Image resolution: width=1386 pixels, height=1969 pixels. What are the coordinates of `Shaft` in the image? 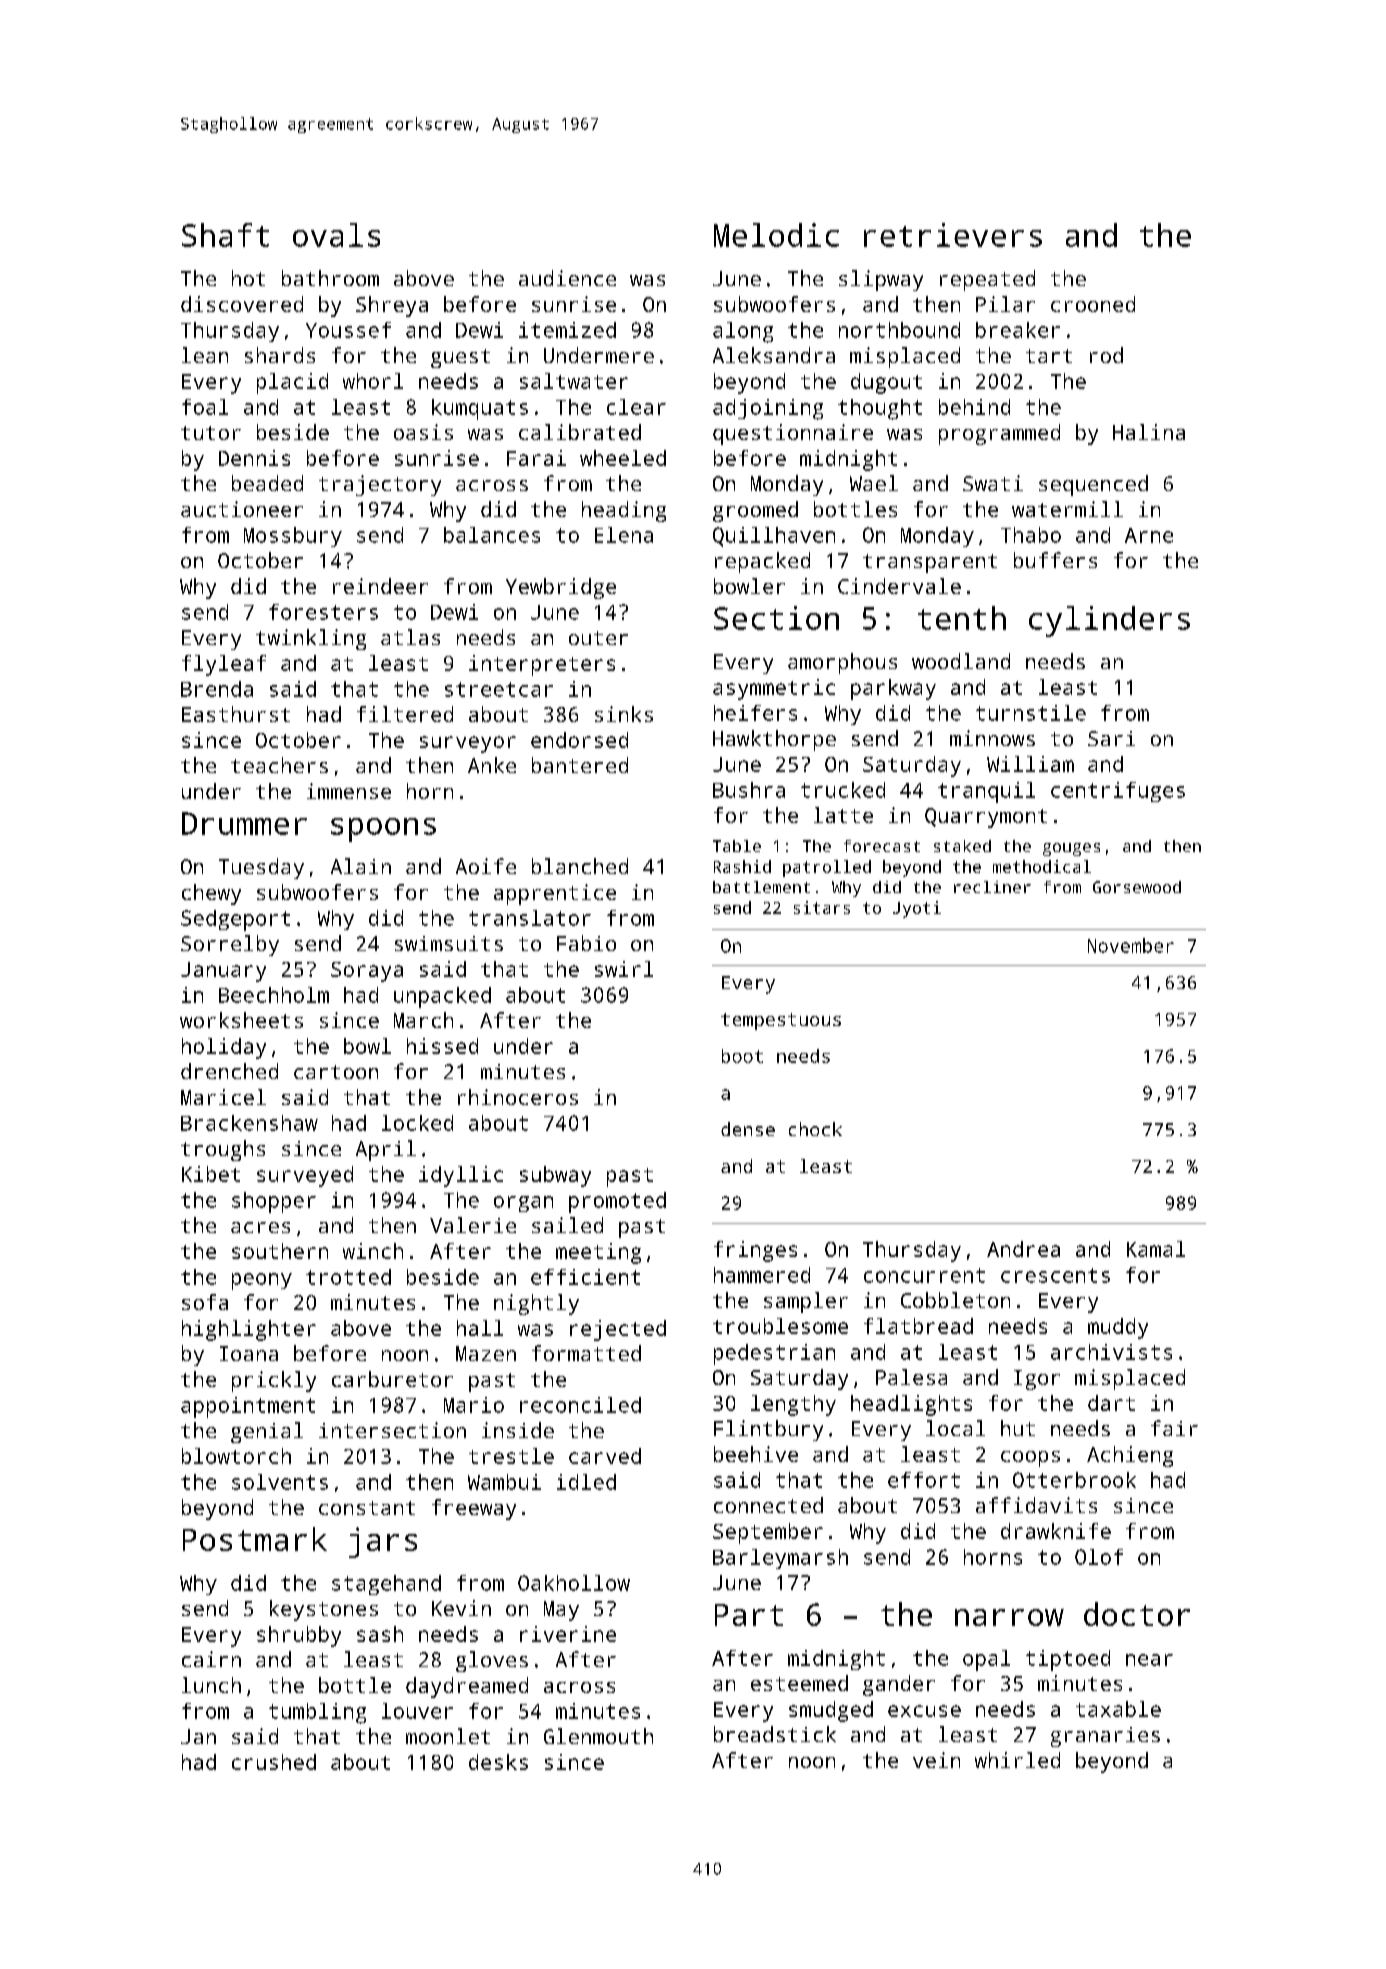 It's located at (225, 235).
